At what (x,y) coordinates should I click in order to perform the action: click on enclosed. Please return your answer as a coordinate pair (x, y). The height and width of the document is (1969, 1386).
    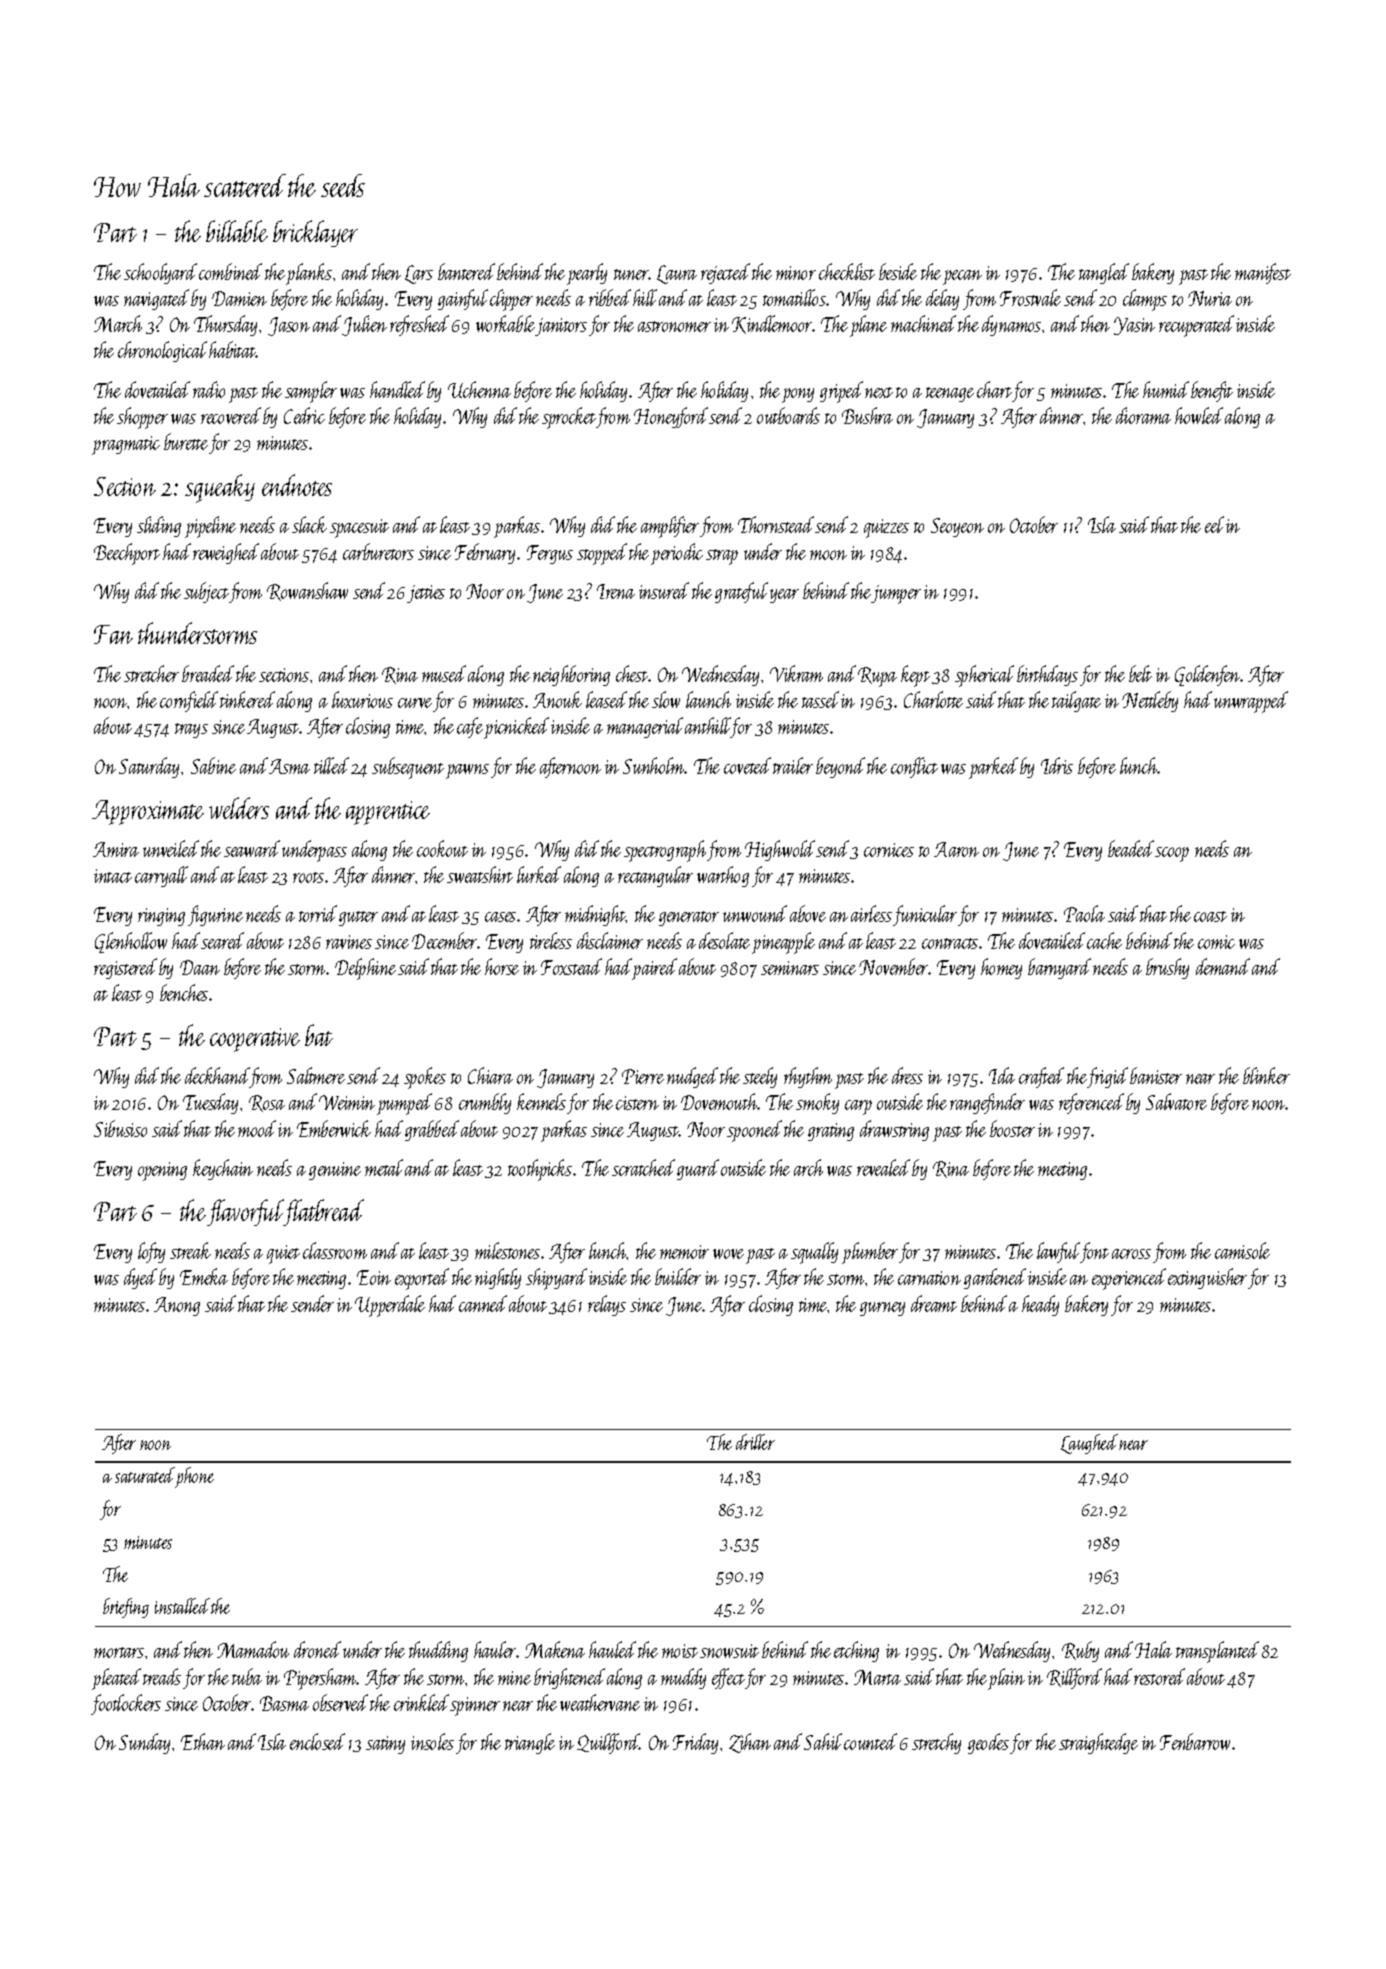
    Looking at the image, I should click on (317, 1741).
